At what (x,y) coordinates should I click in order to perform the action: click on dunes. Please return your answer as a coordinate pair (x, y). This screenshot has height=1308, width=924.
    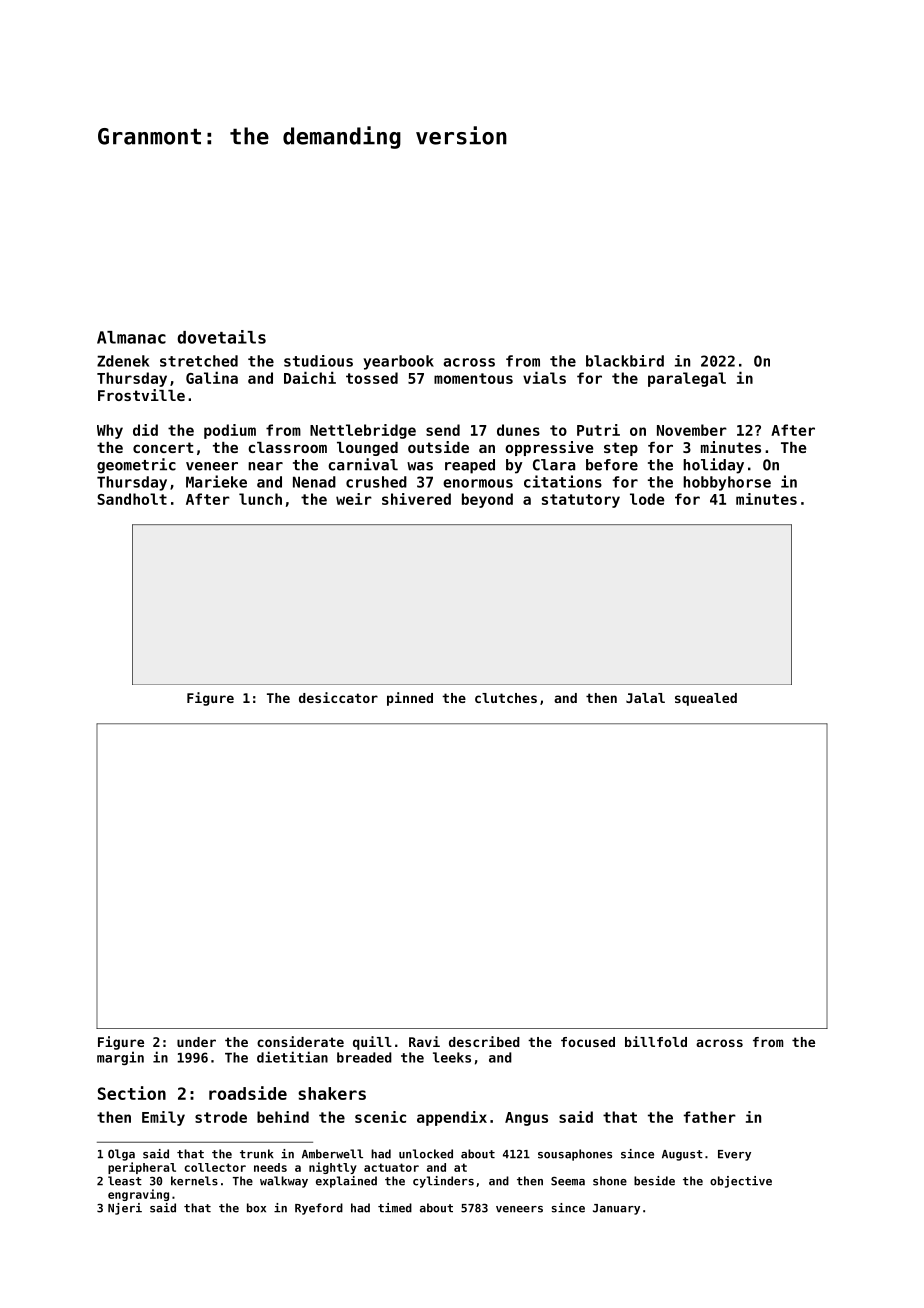
    Looking at the image, I should click on (518, 430).
